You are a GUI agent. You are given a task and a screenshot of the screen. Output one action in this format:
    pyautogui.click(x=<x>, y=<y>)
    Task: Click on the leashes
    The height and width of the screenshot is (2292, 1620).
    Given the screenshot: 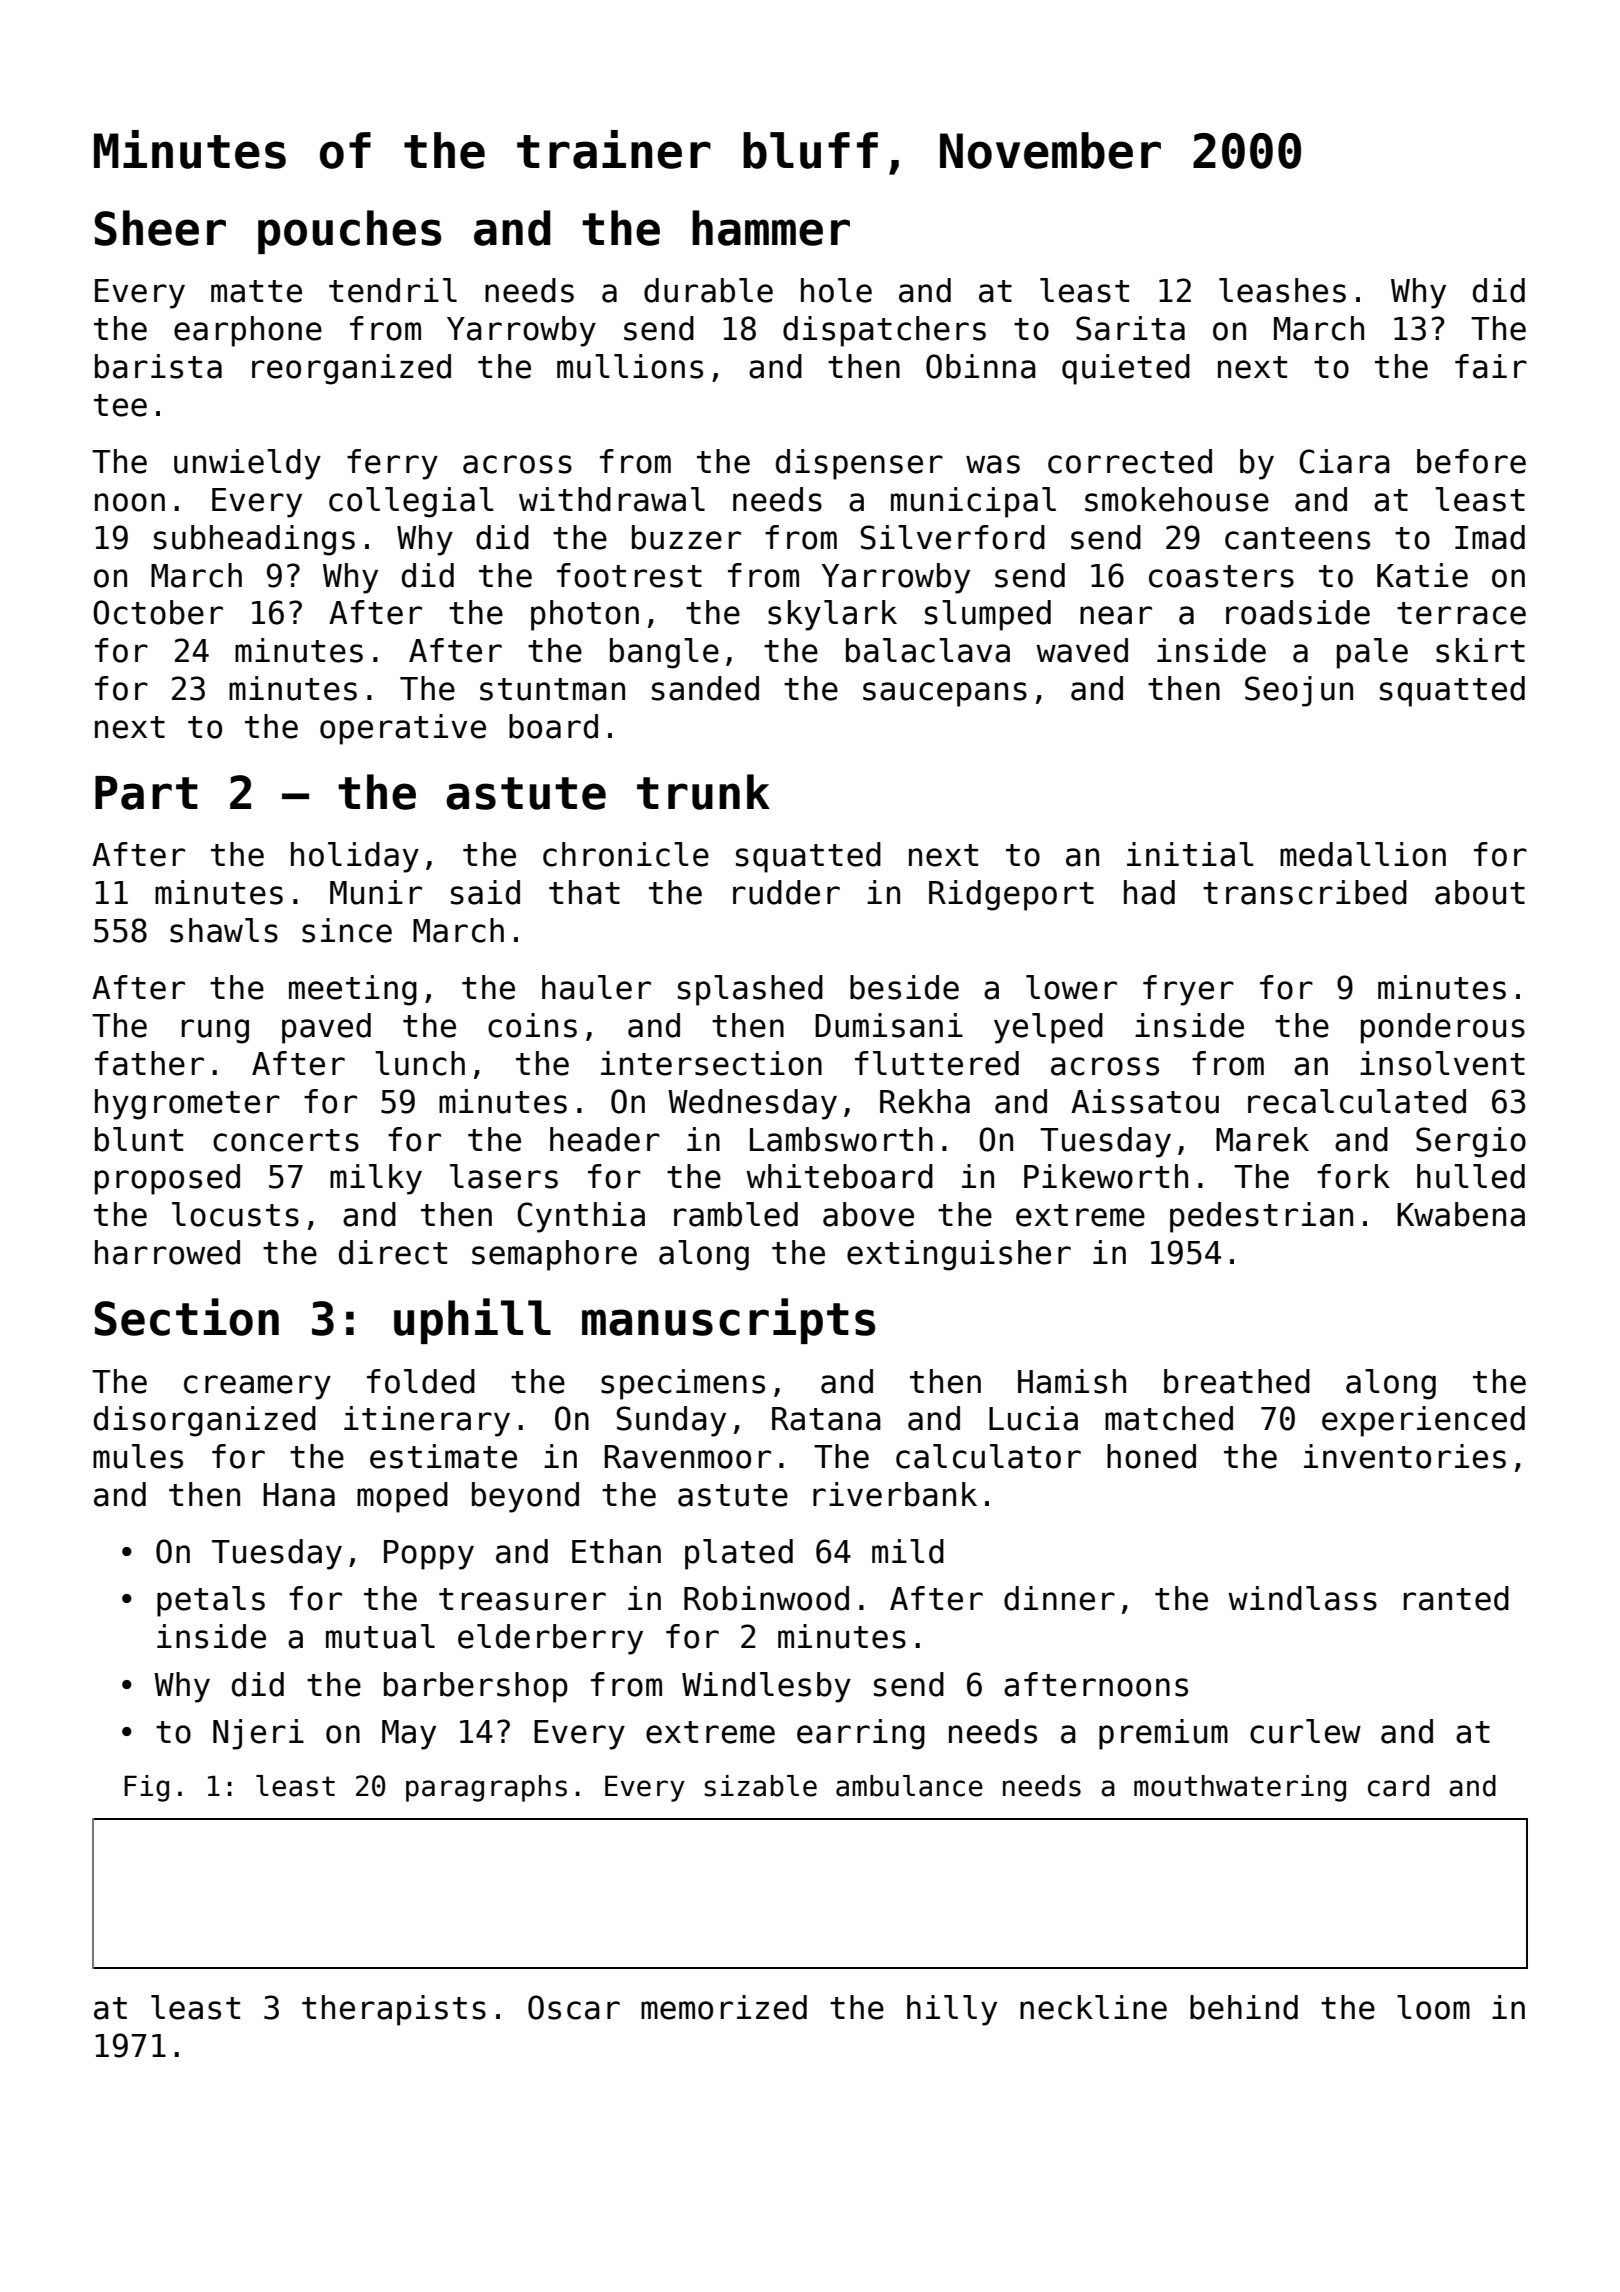 What is the action you would take?
    pyautogui.click(x=1282, y=290)
